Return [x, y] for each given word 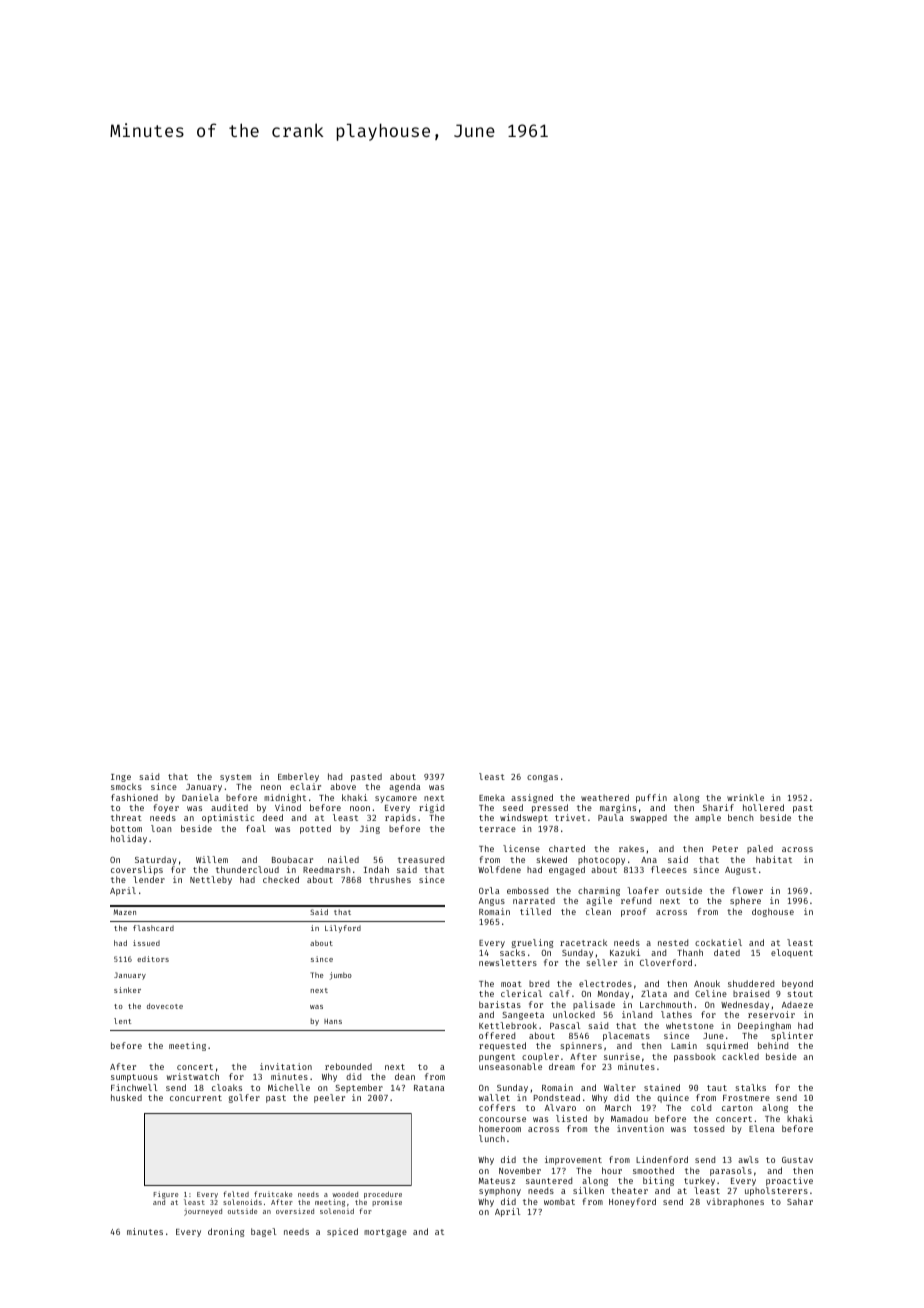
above [343, 786]
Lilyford [343, 929]
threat [126, 817]
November [520, 1170]
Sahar [800, 1201]
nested [673, 942]
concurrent [196, 1098]
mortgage [385, 1233]
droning [226, 1232]
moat [511, 984]
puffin [651, 798]
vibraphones [735, 1202]
